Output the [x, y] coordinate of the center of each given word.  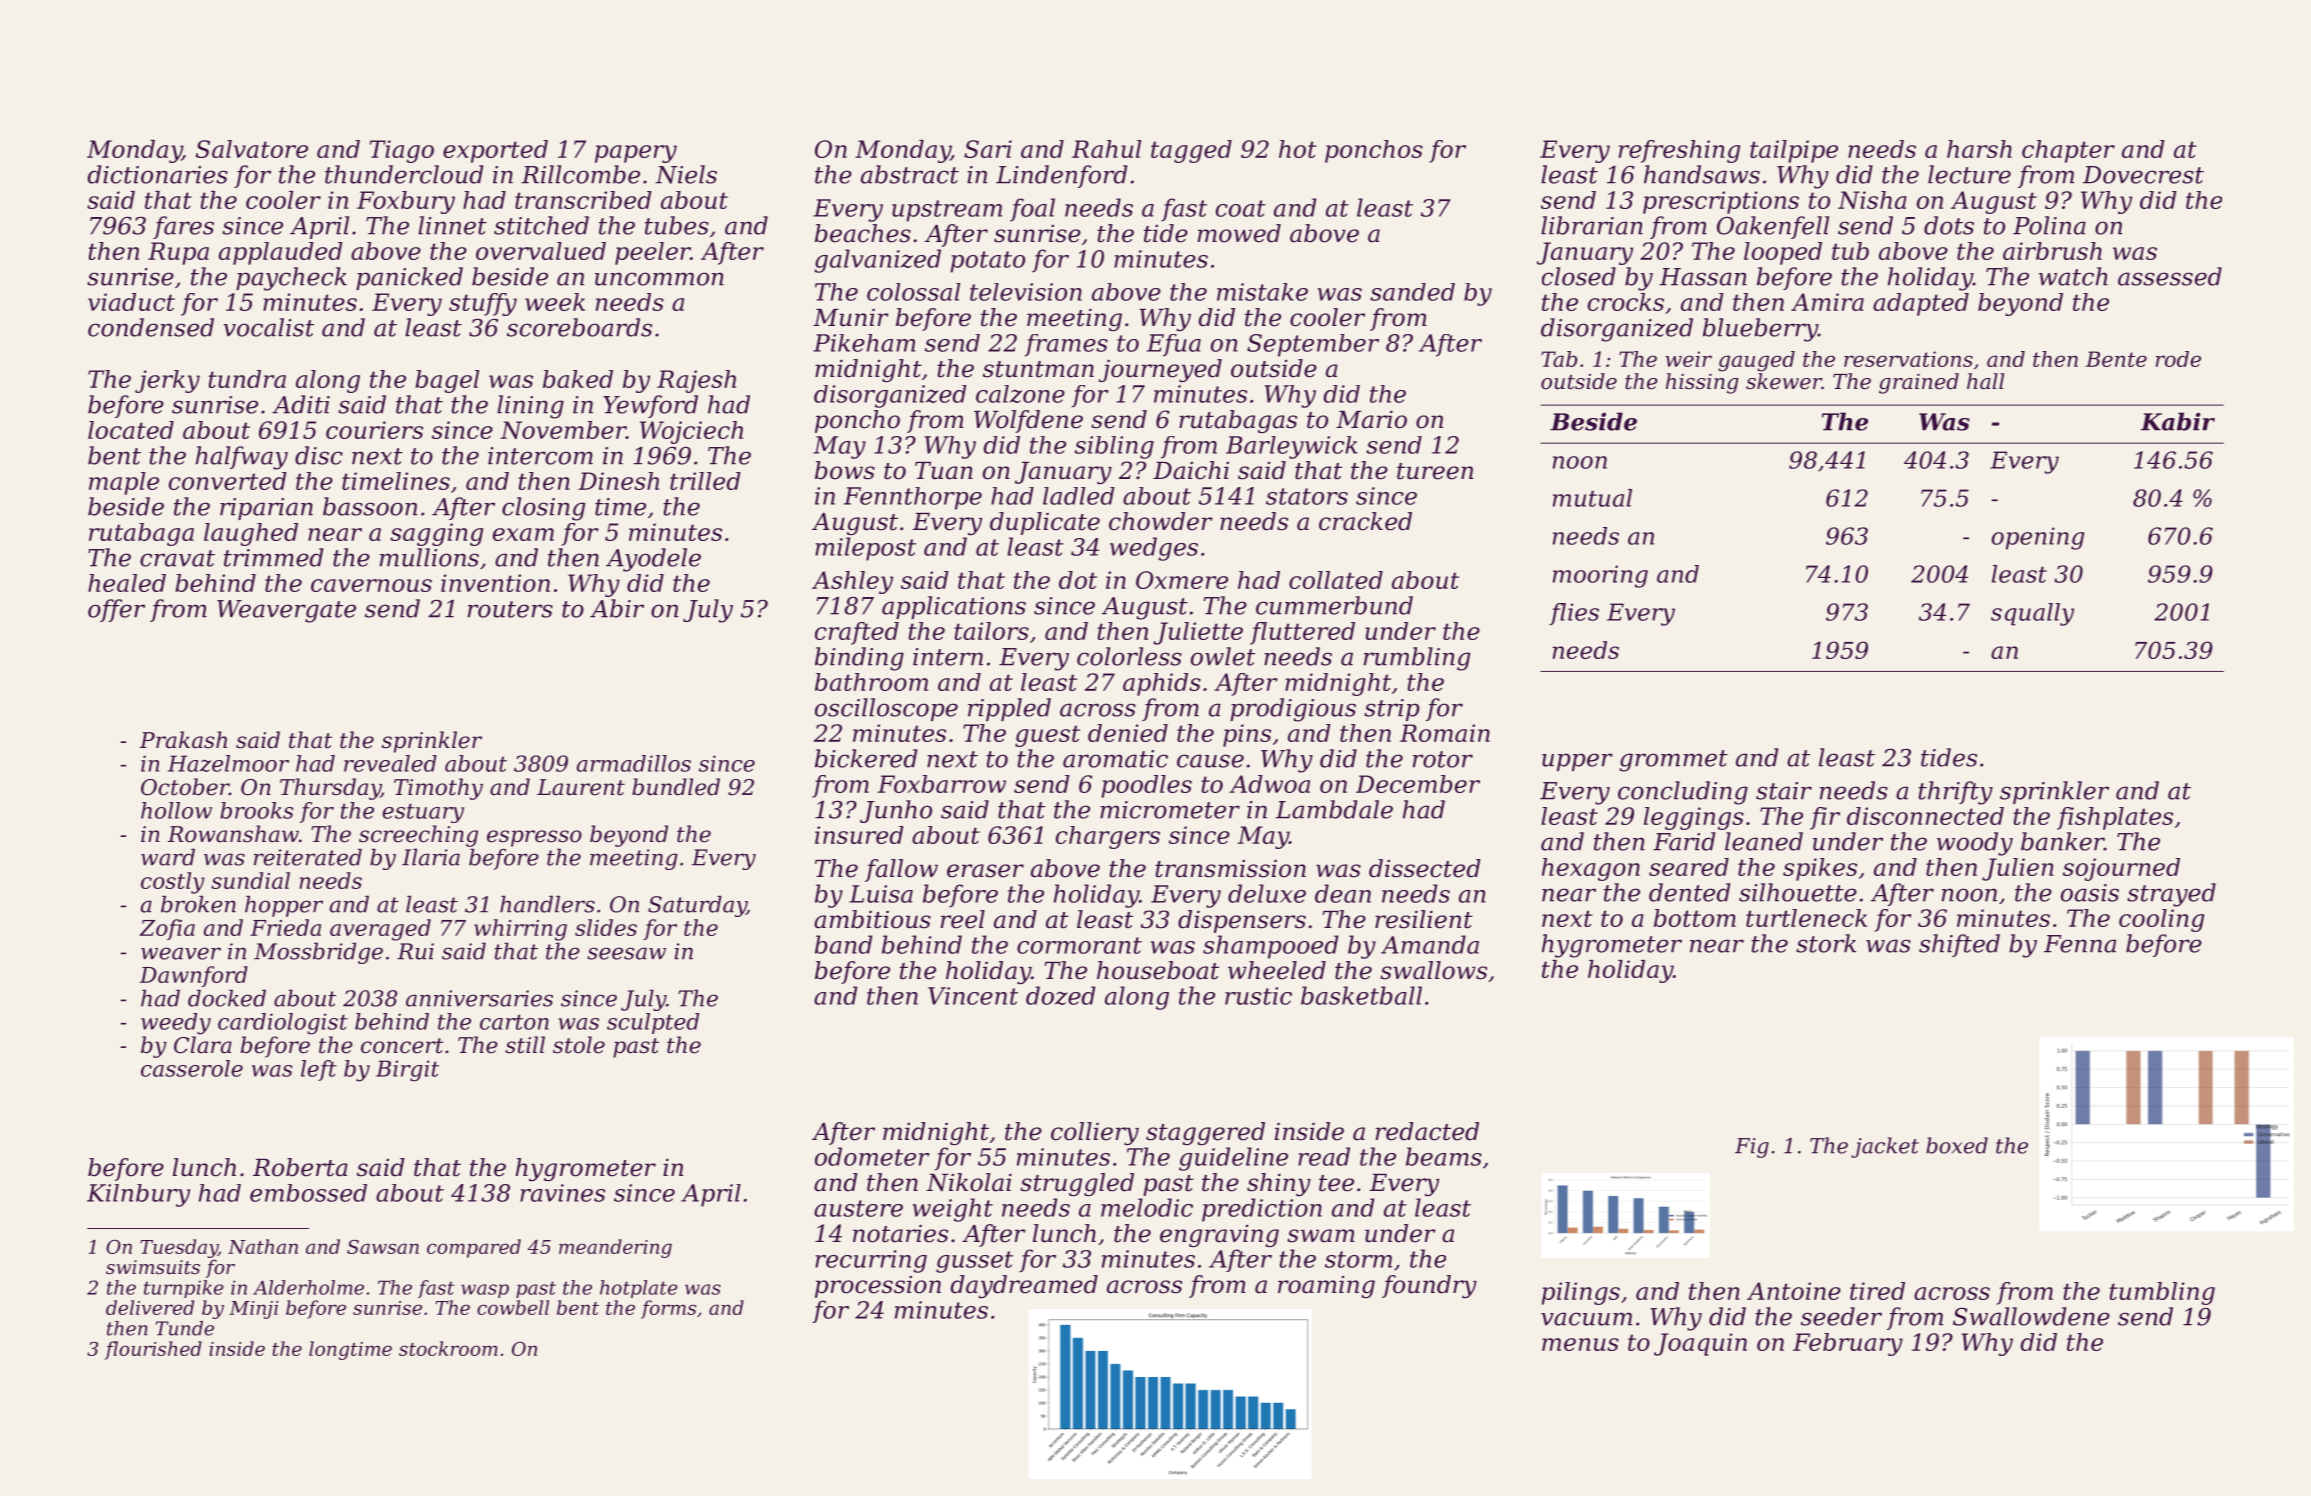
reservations [1908, 359]
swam [1321, 1236]
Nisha [1872, 200]
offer [116, 610]
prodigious [1293, 710]
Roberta [300, 1167]
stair [1784, 791]
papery [636, 154]
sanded [1412, 292]
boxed [1957, 1145]
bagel [447, 381]
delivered [150, 1307]
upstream [947, 211]
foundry [1429, 1286]
